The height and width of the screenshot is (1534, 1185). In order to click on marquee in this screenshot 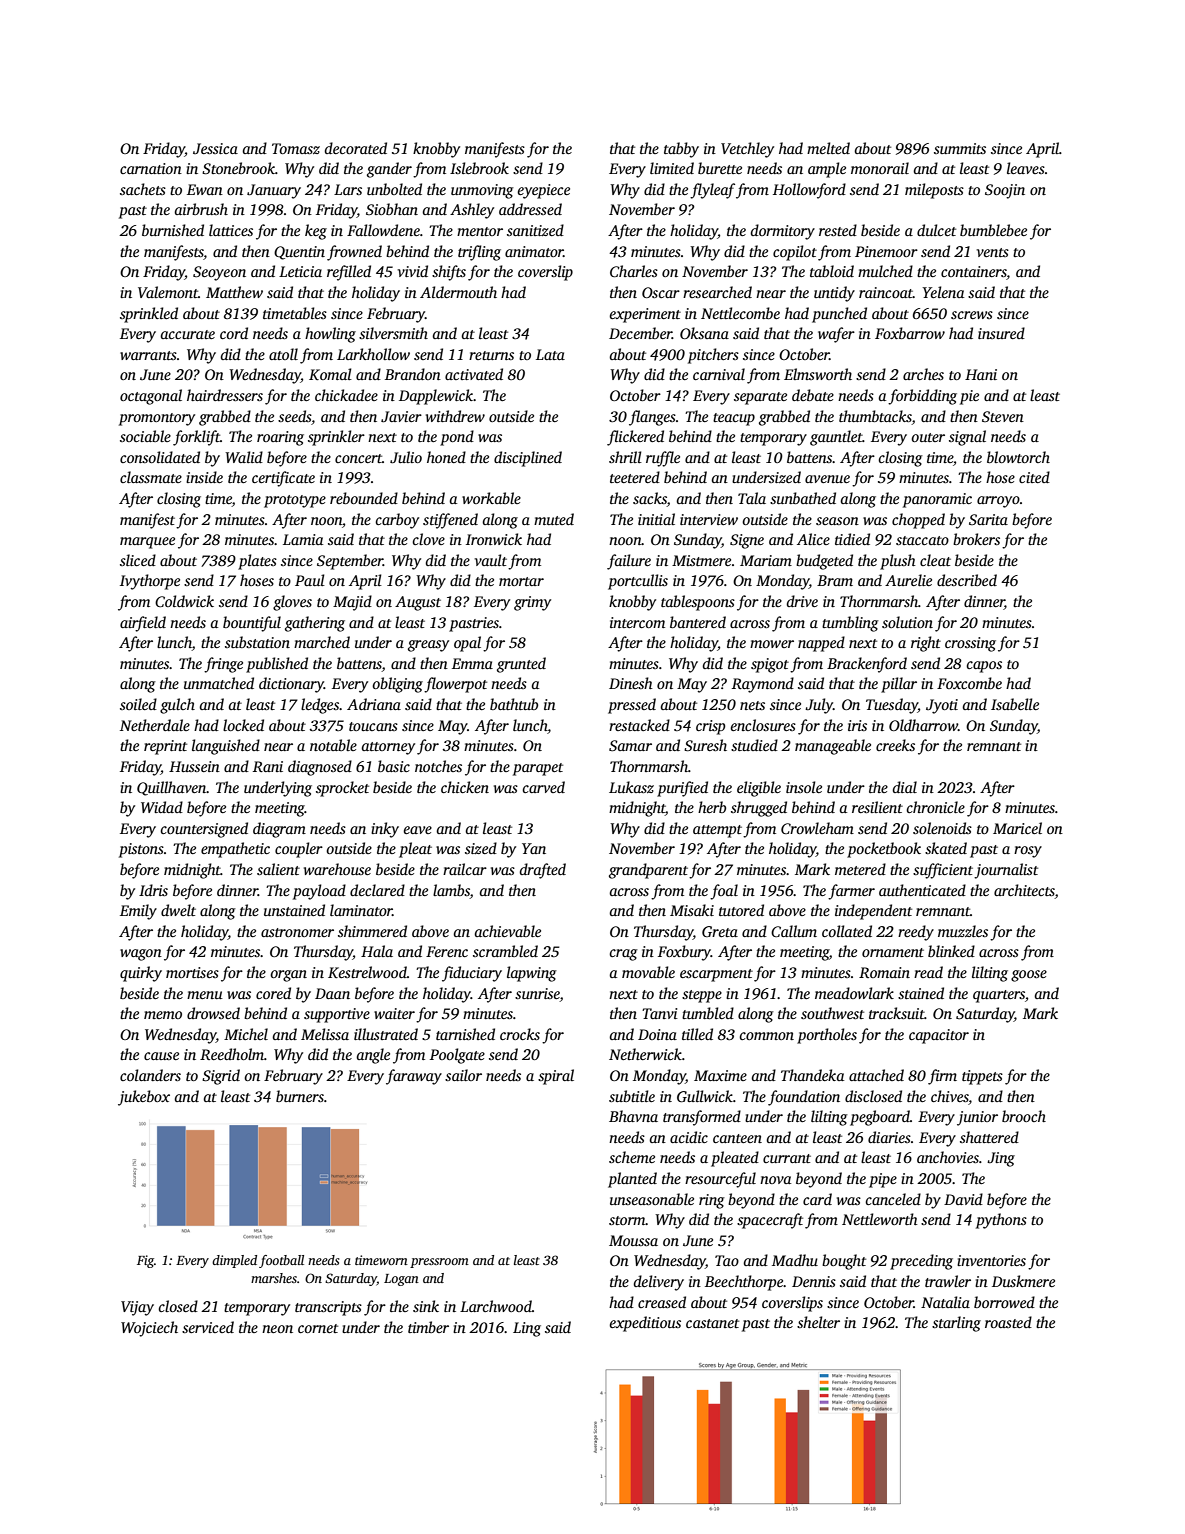, I will do `click(147, 543)`.
